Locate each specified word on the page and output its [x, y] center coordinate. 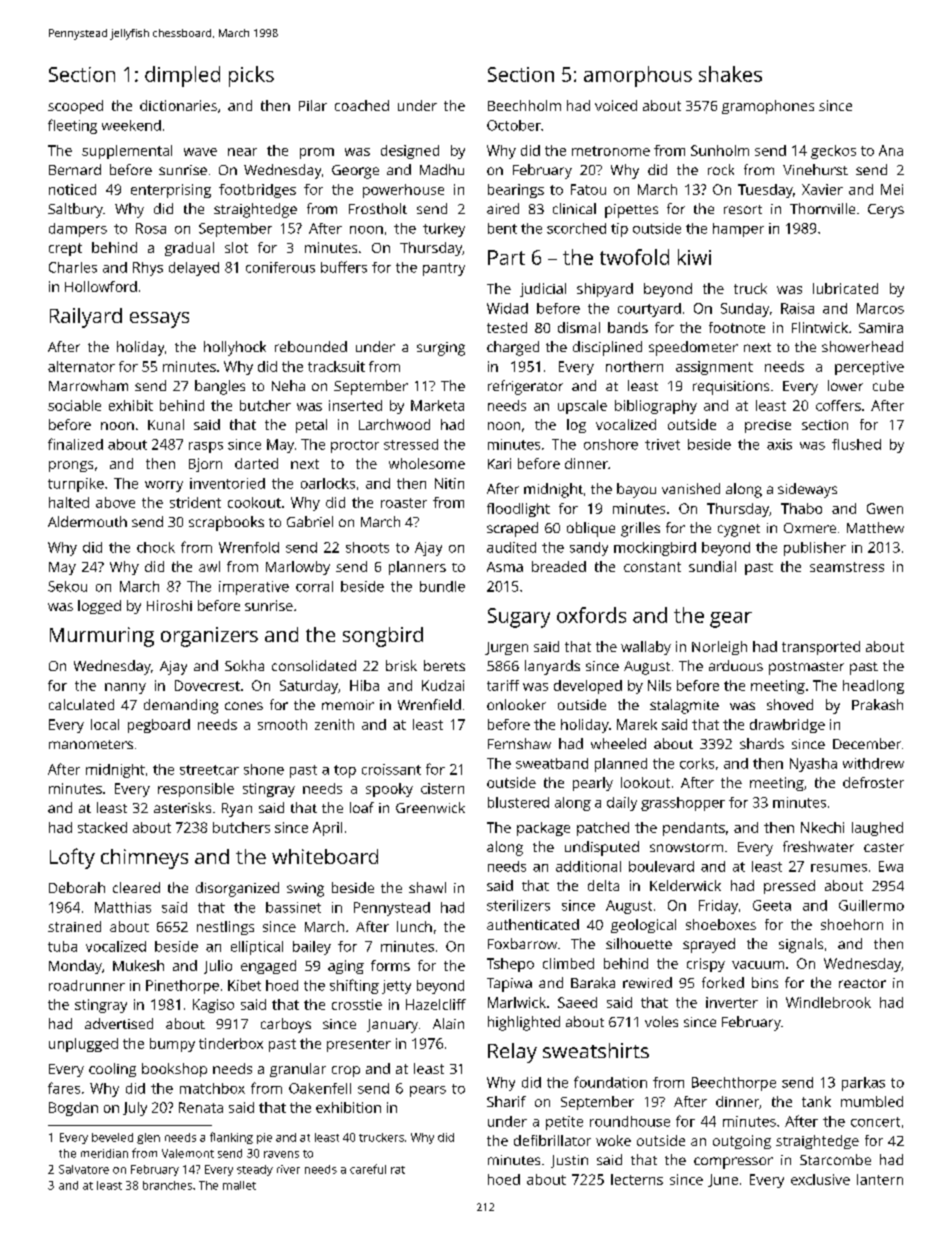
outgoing [742, 1142]
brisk [401, 665]
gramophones [768, 107]
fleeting [72, 126]
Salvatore [84, 1169]
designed [410, 152]
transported [821, 648]
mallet [239, 1185]
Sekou [67, 586]
